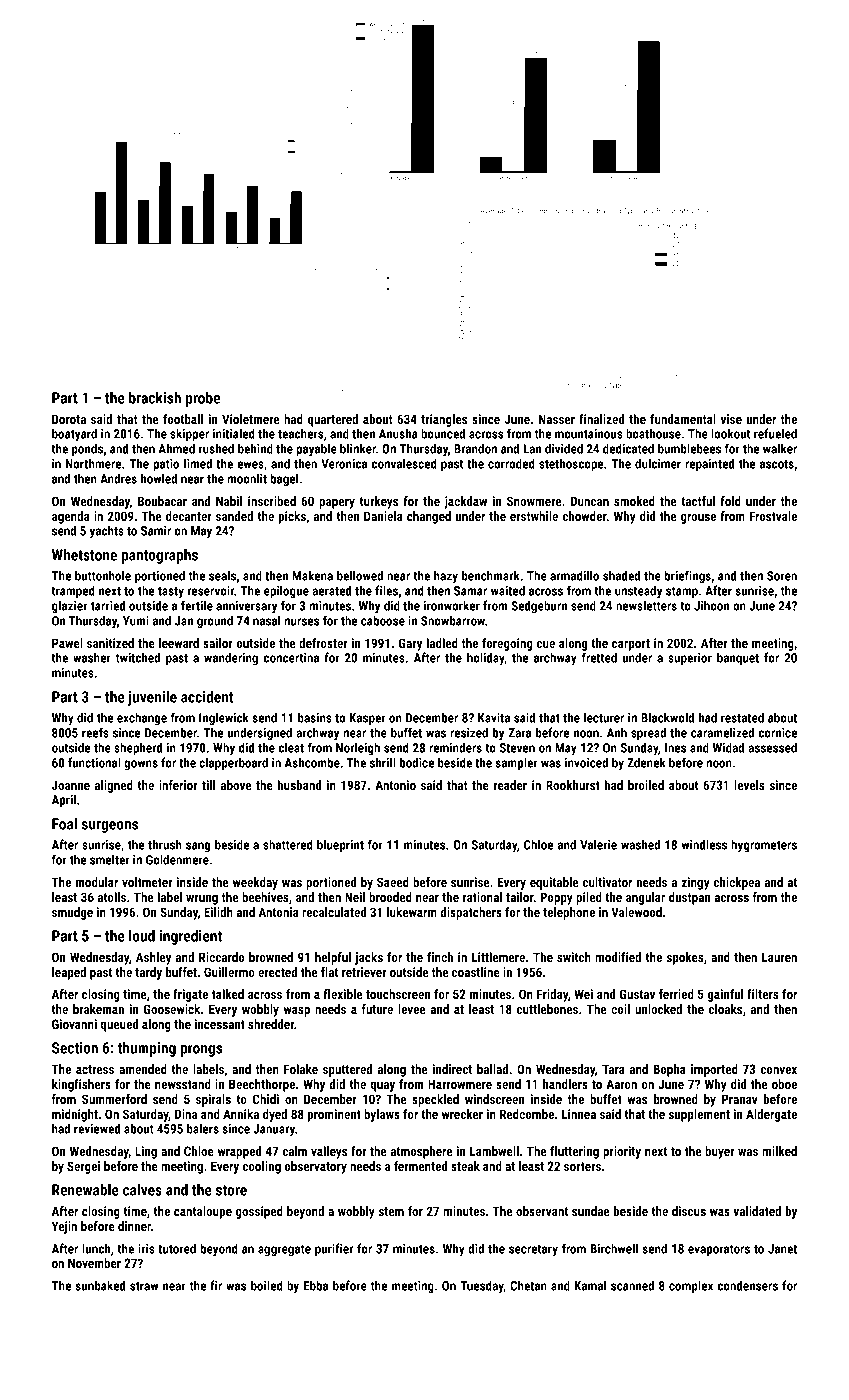 This screenshot has width=849, height=1400. I want to click on jackdaw, so click(465, 502).
